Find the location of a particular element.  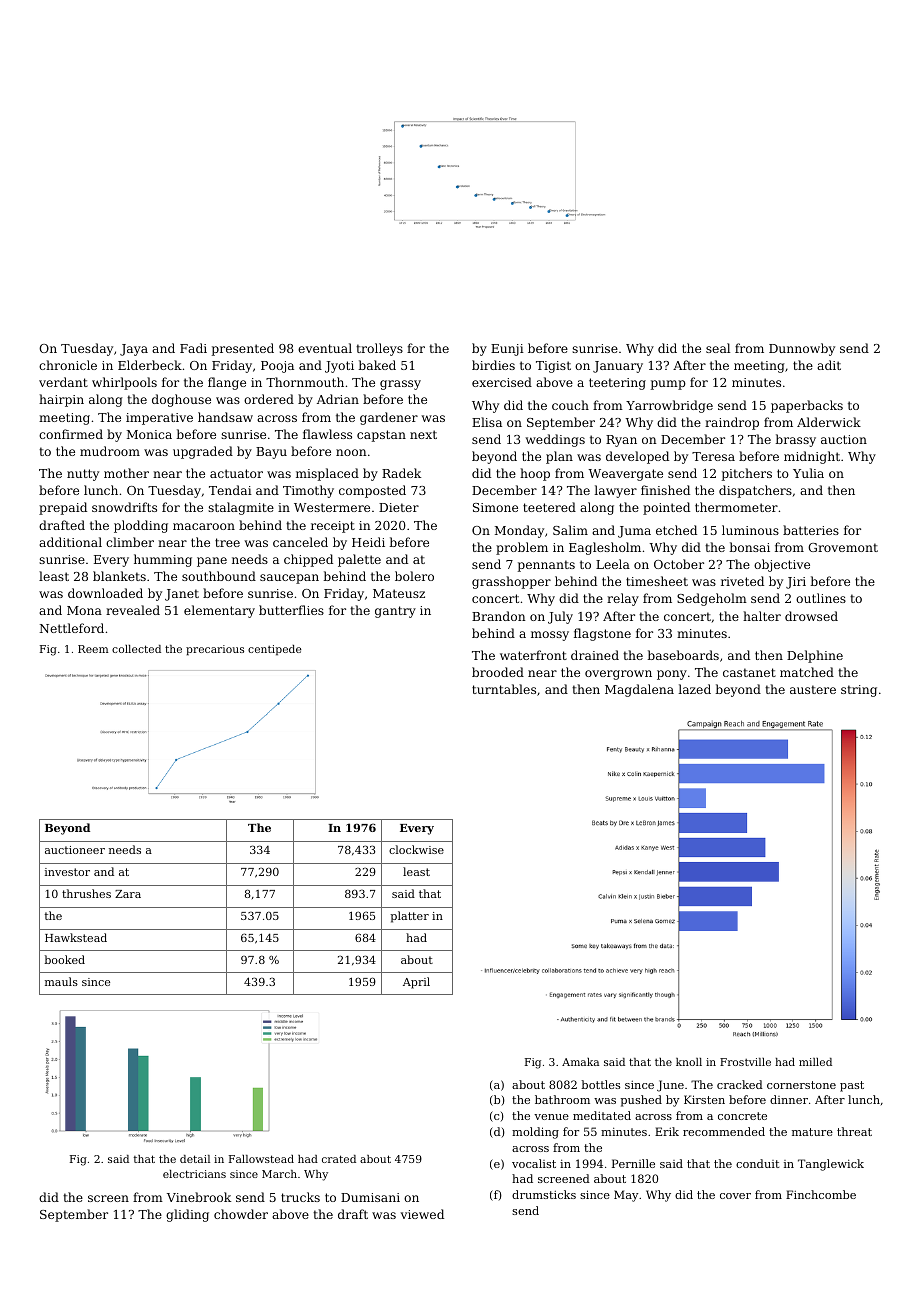

viewed is located at coordinates (422, 1214).
